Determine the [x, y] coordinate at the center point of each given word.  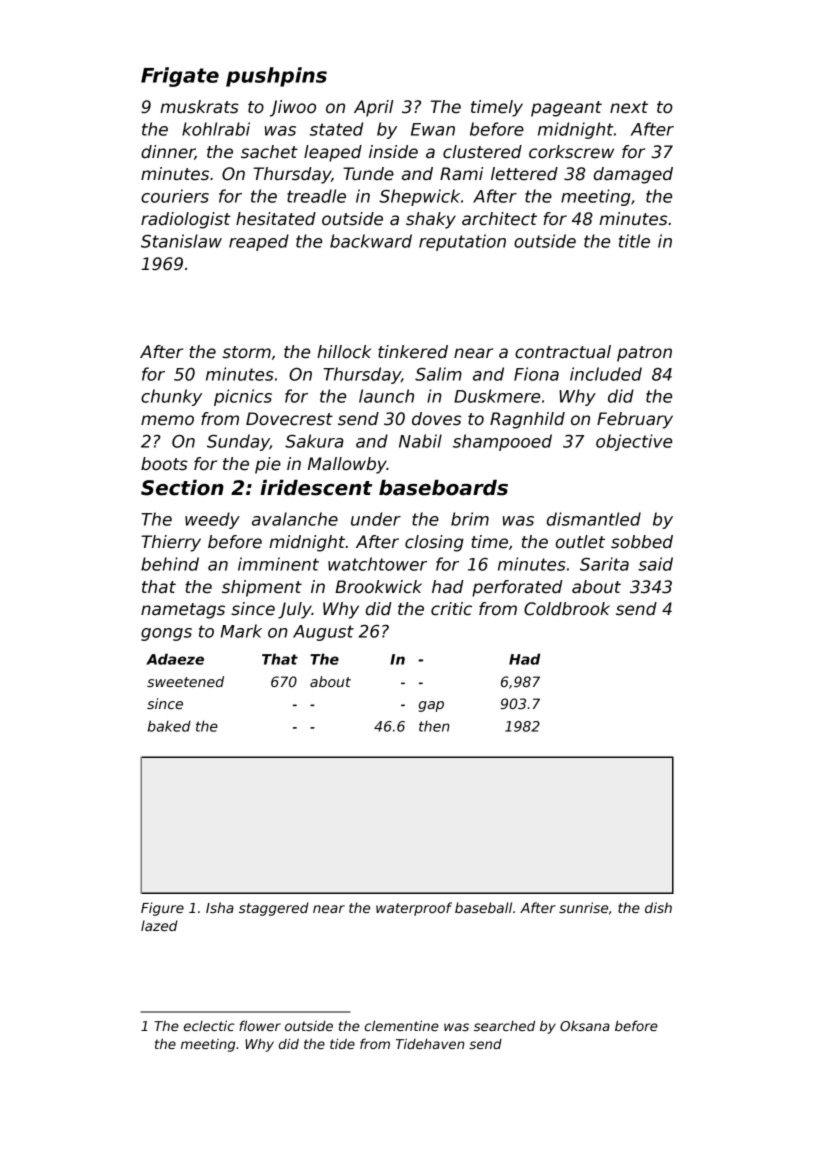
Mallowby [347, 465]
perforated [517, 588]
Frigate [180, 77]
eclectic [209, 1025]
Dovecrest [289, 419]
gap [431, 706]
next [629, 107]
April [373, 108]
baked [169, 726]
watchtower [377, 564]
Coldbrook [567, 609]
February [635, 420]
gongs [166, 634]
